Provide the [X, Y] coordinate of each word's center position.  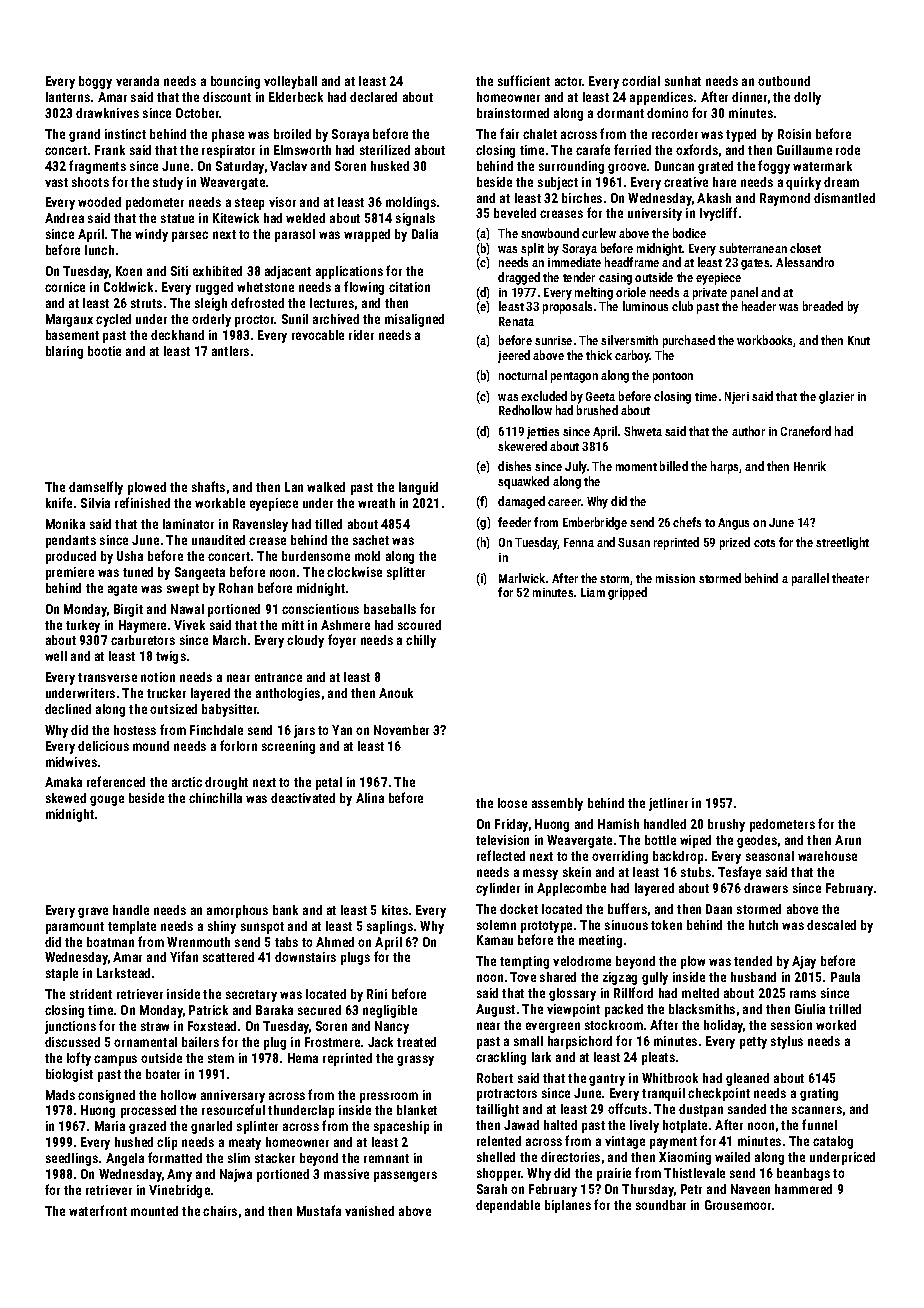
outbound [784, 81]
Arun [848, 840]
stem [221, 1058]
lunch [99, 250]
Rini [377, 994]
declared [373, 97]
